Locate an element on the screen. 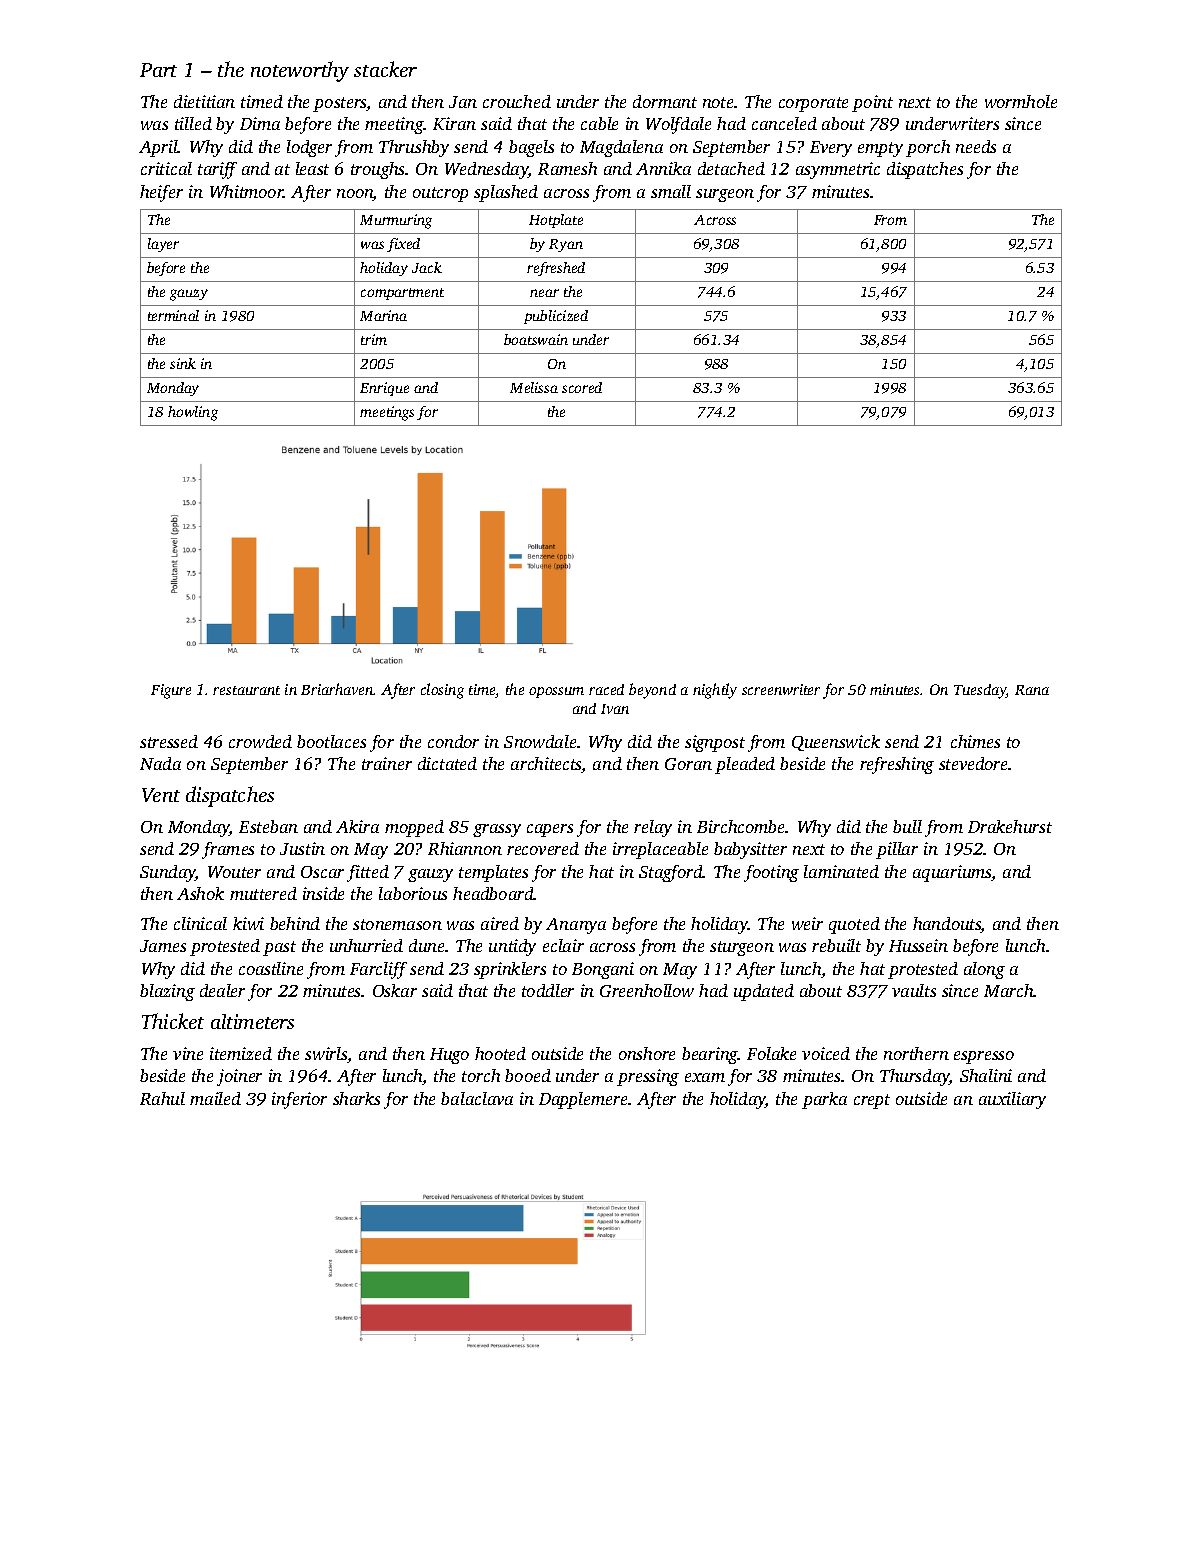 The width and height of the screenshot is (1202, 1555). Goran is located at coordinates (688, 764).
